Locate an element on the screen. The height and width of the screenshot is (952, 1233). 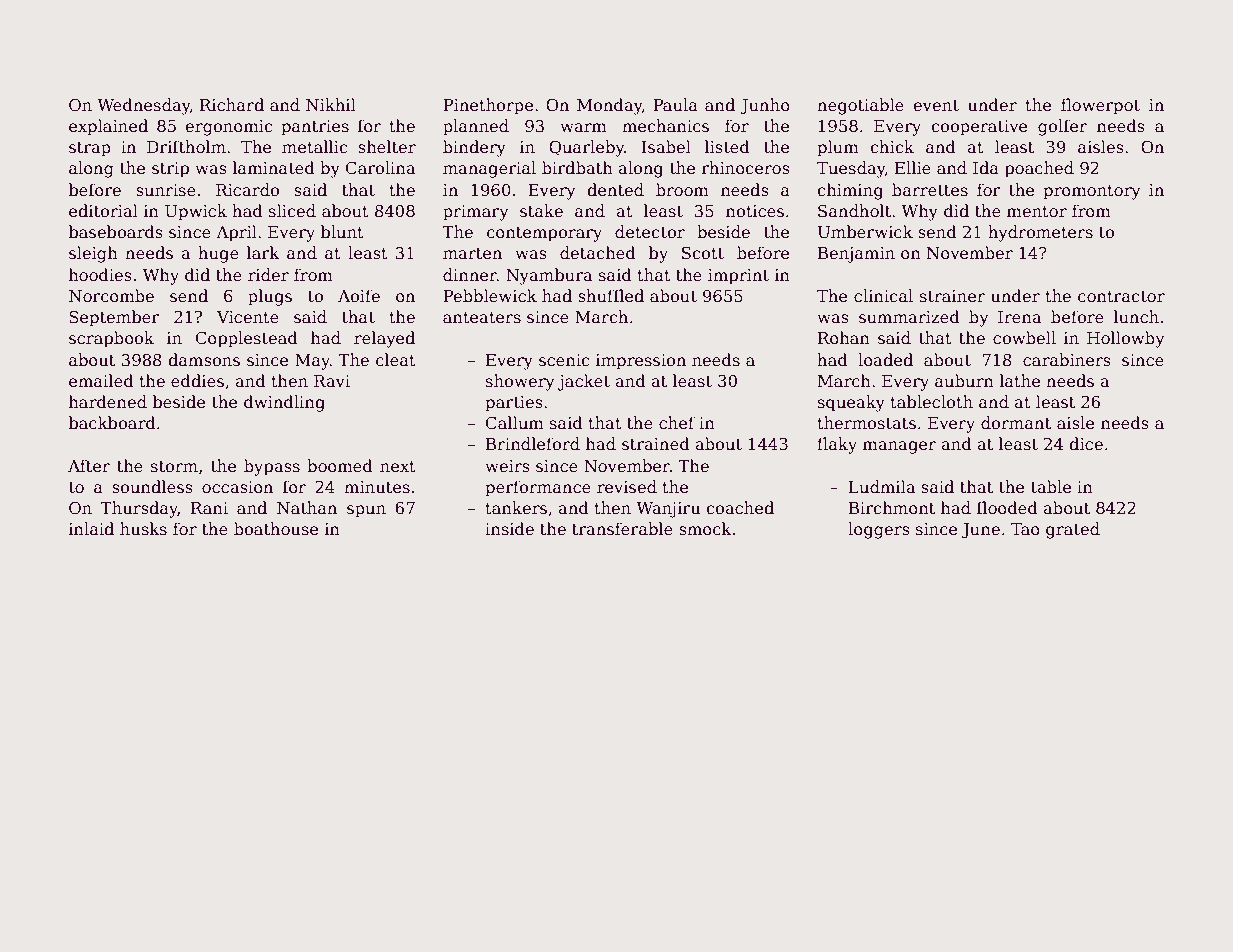
emailed is located at coordinates (101, 381).
